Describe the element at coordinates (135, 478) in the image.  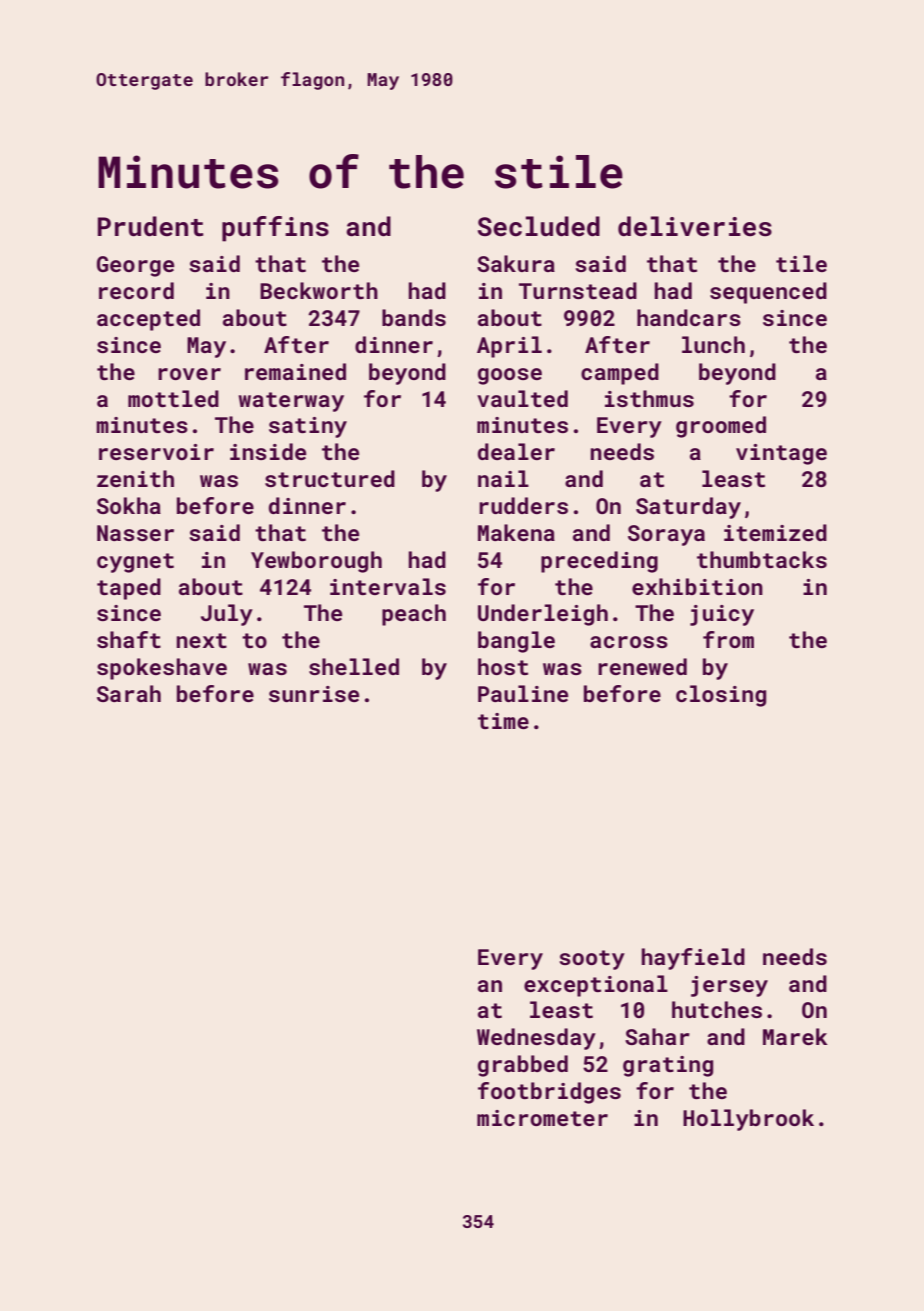
I see `zenith` at that location.
